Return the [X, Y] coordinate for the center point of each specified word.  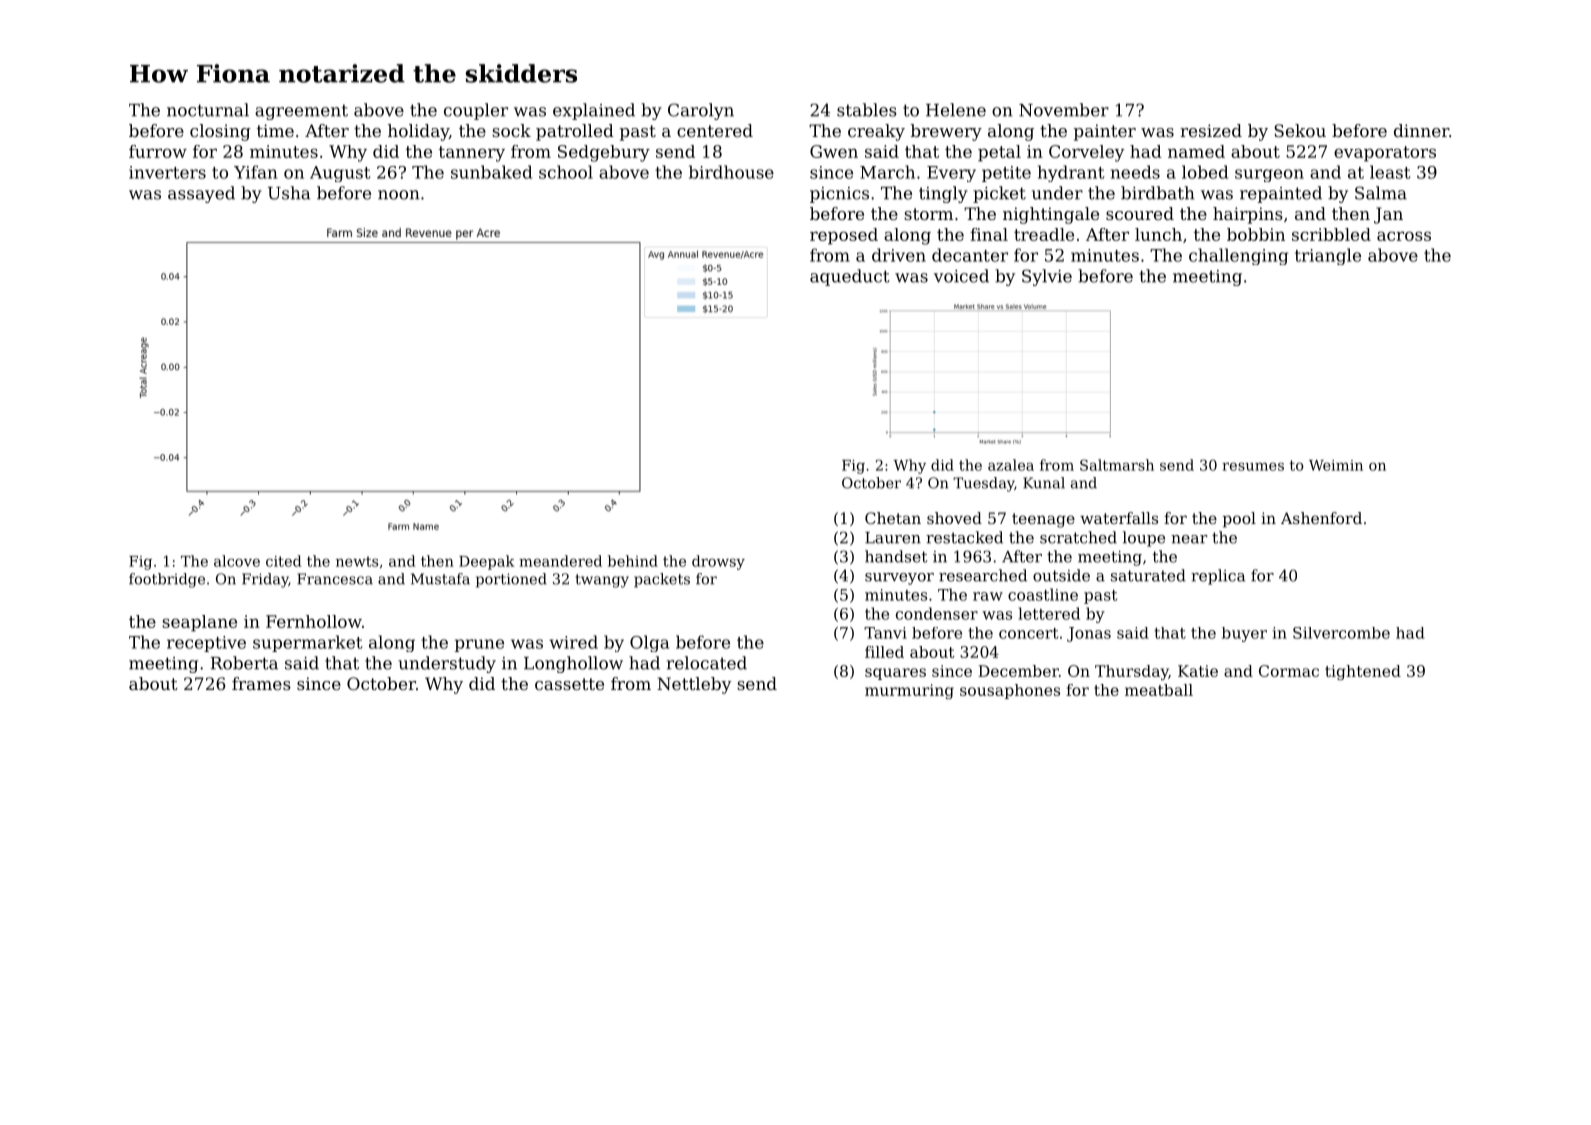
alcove [237, 561]
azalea [1011, 465]
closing [220, 132]
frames [261, 683]
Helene [956, 110]
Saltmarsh [1117, 465]
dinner [1421, 130]
